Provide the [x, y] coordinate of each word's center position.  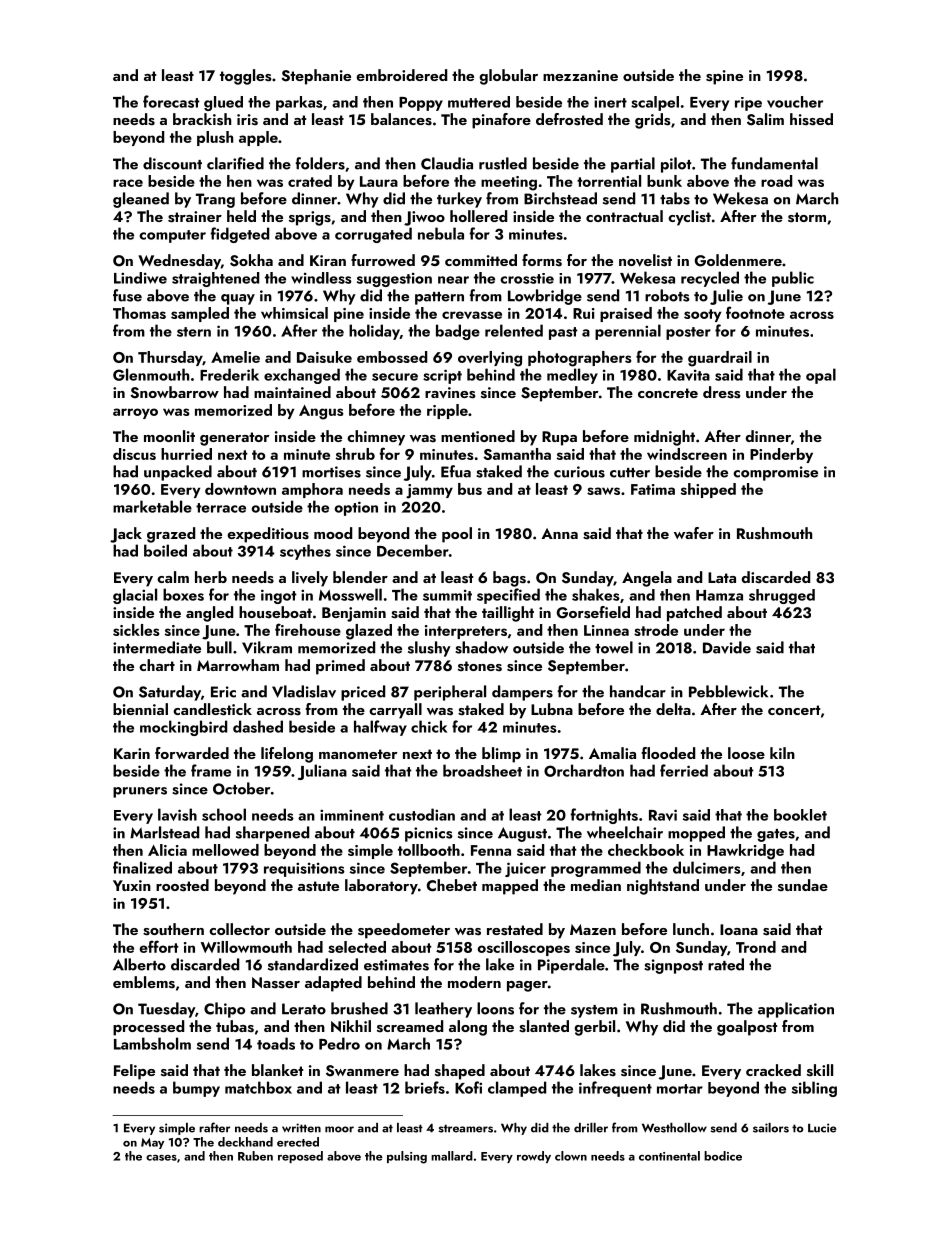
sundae [803, 885]
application [796, 1010]
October [241, 788]
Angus [321, 412]
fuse [127, 295]
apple [258, 138]
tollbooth [429, 850]
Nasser [276, 983]
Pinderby [781, 455]
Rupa [559, 438]
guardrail [720, 359]
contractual [624, 216]
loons [495, 1008]
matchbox [258, 1087]
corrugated [373, 235]
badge [458, 332]
